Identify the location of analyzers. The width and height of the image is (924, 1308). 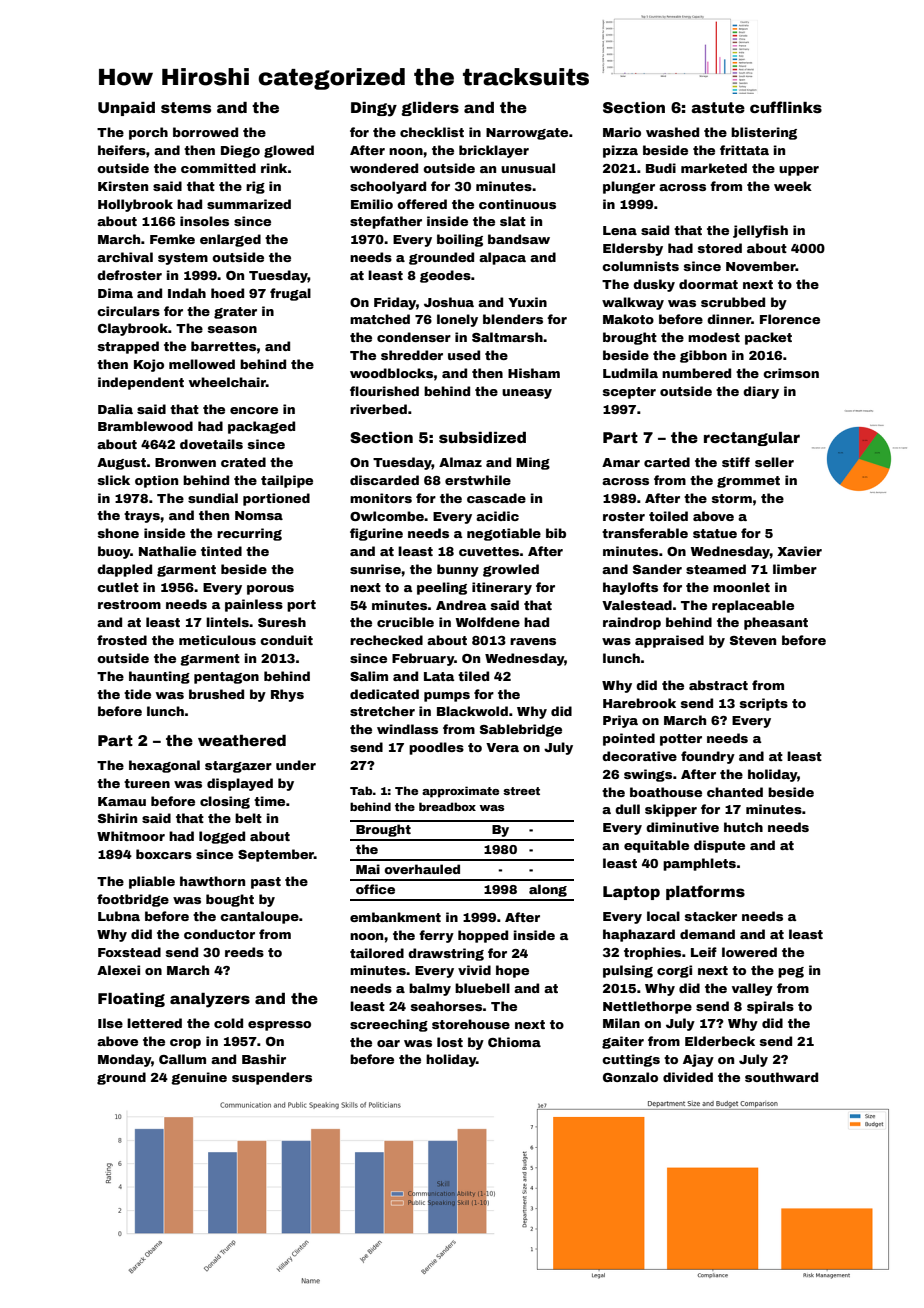
(210, 1000).
